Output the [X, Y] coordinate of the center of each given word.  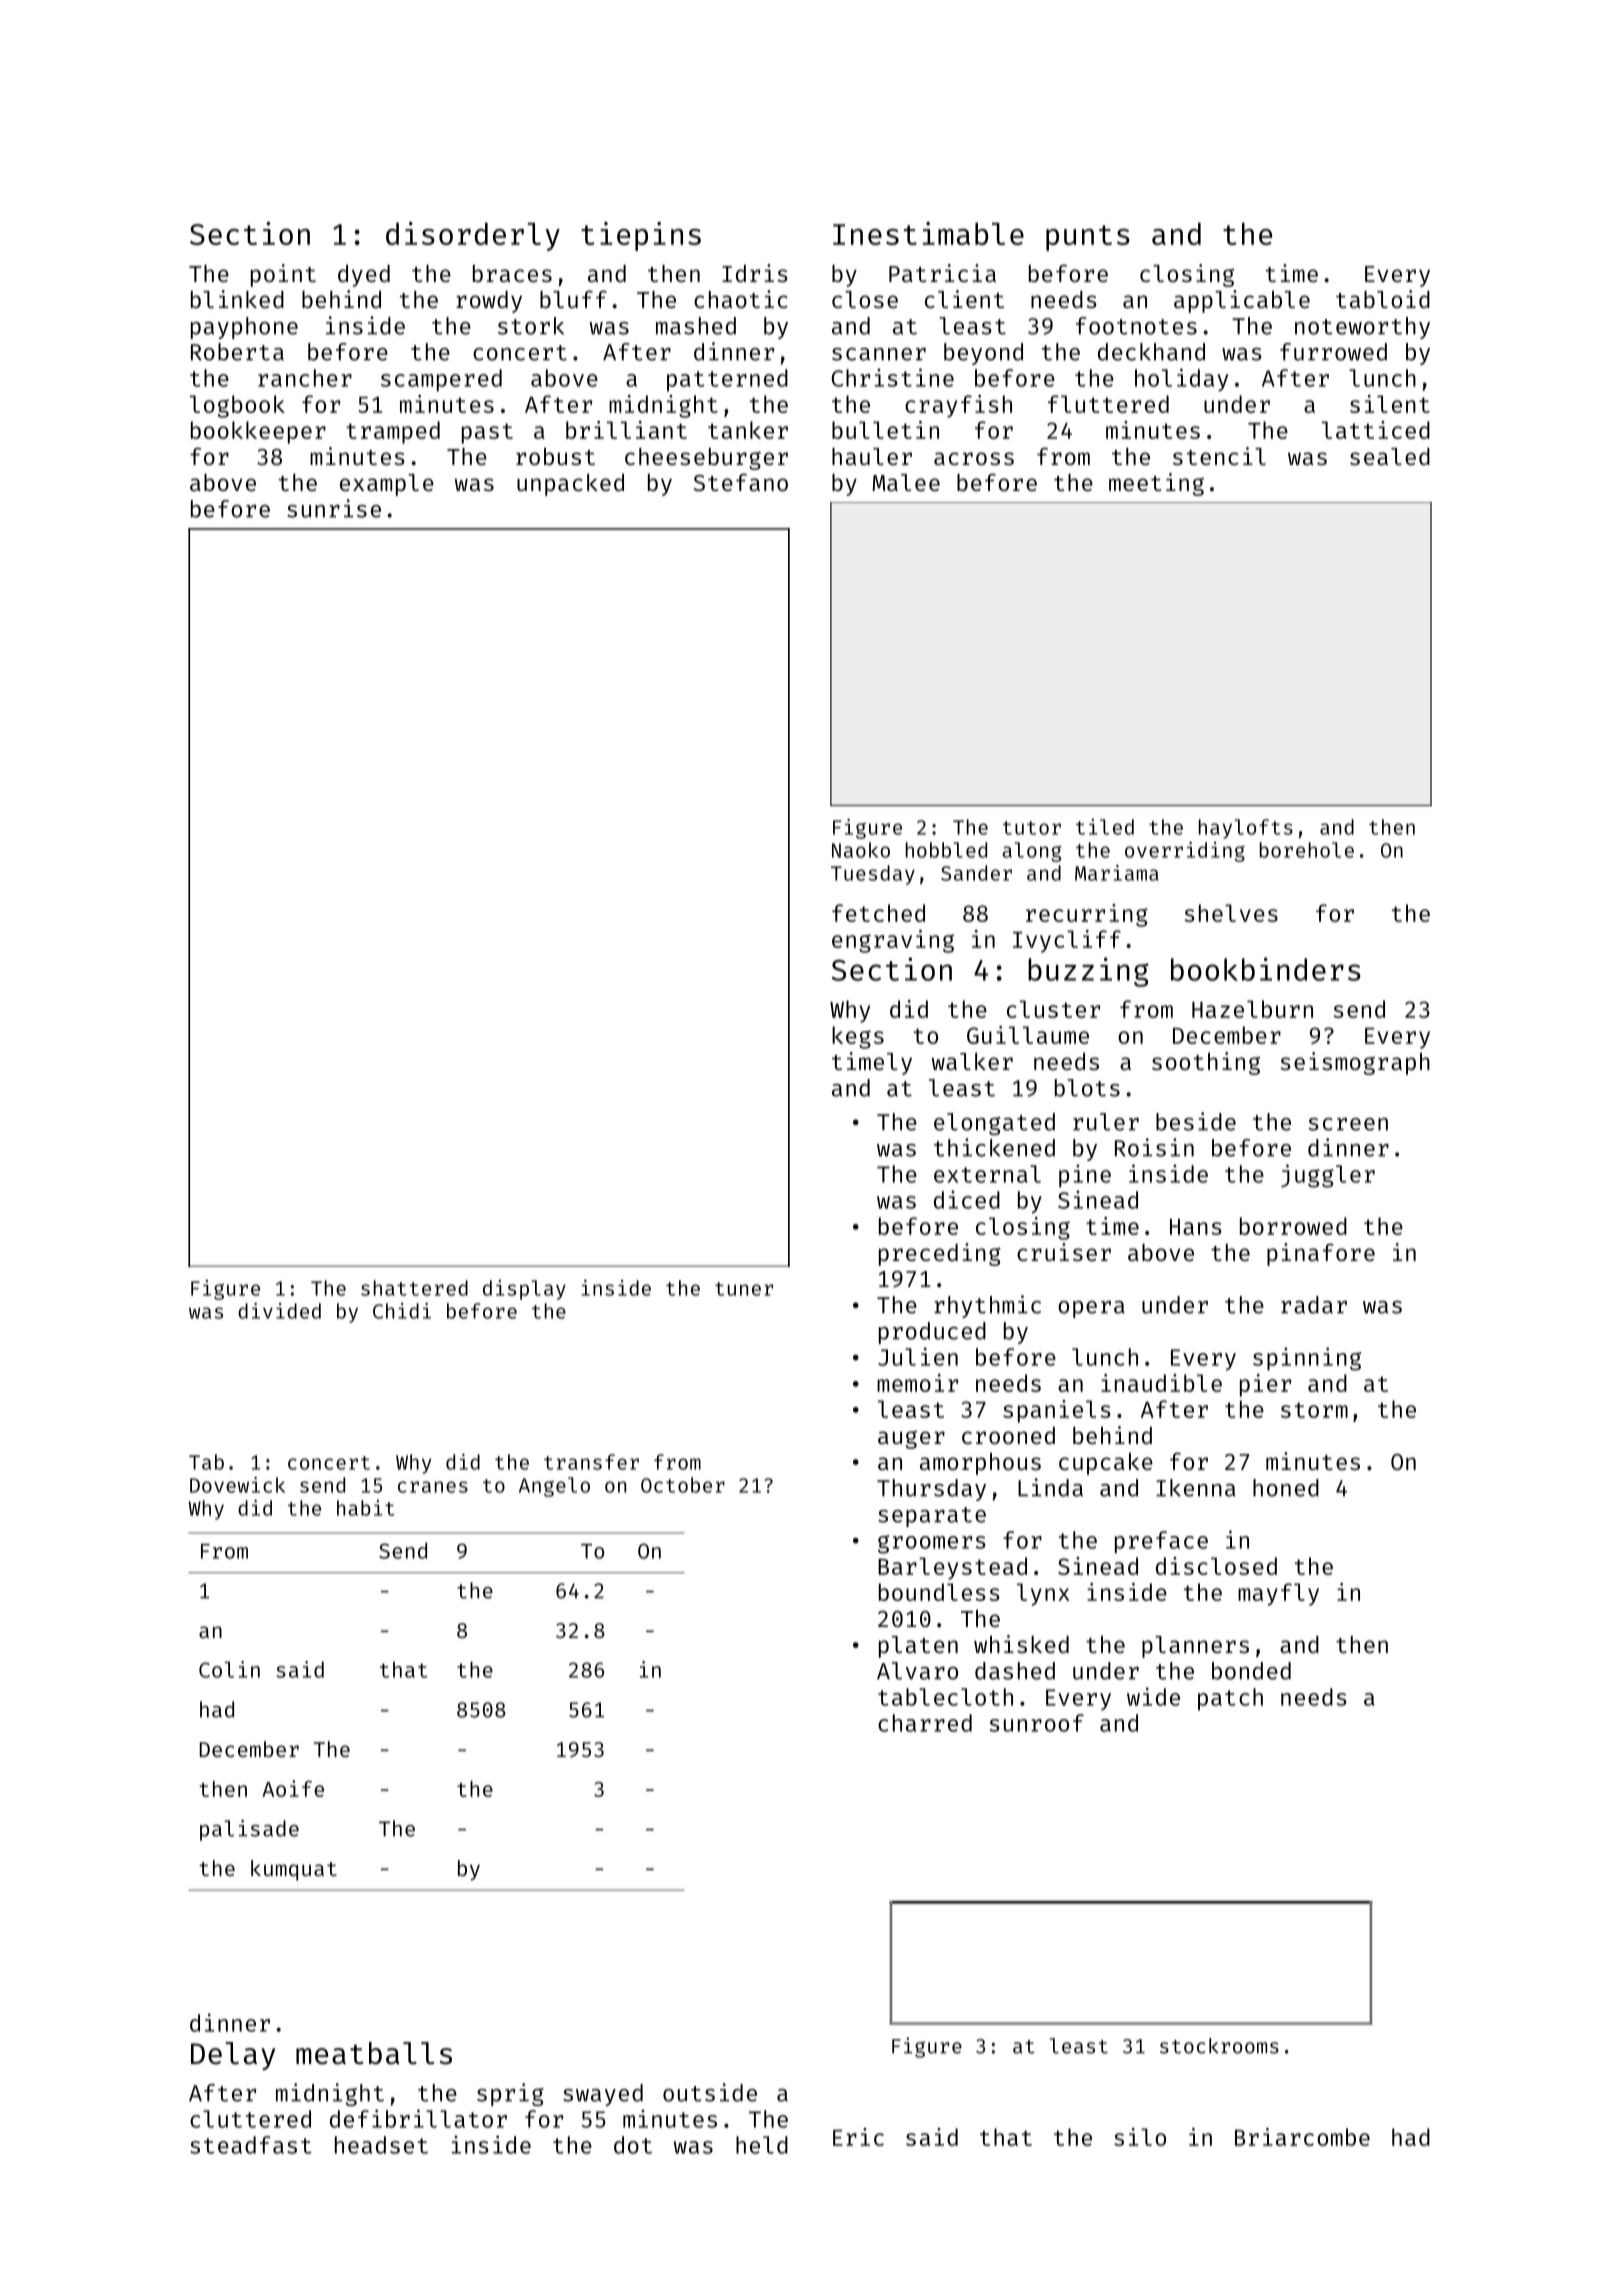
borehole [1307, 850]
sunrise [334, 508]
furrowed [1333, 352]
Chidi [402, 1311]
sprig [510, 2094]
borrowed [1293, 1226]
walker [972, 1061]
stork [531, 326]
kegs [858, 1037]
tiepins [641, 236]
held [762, 2145]
